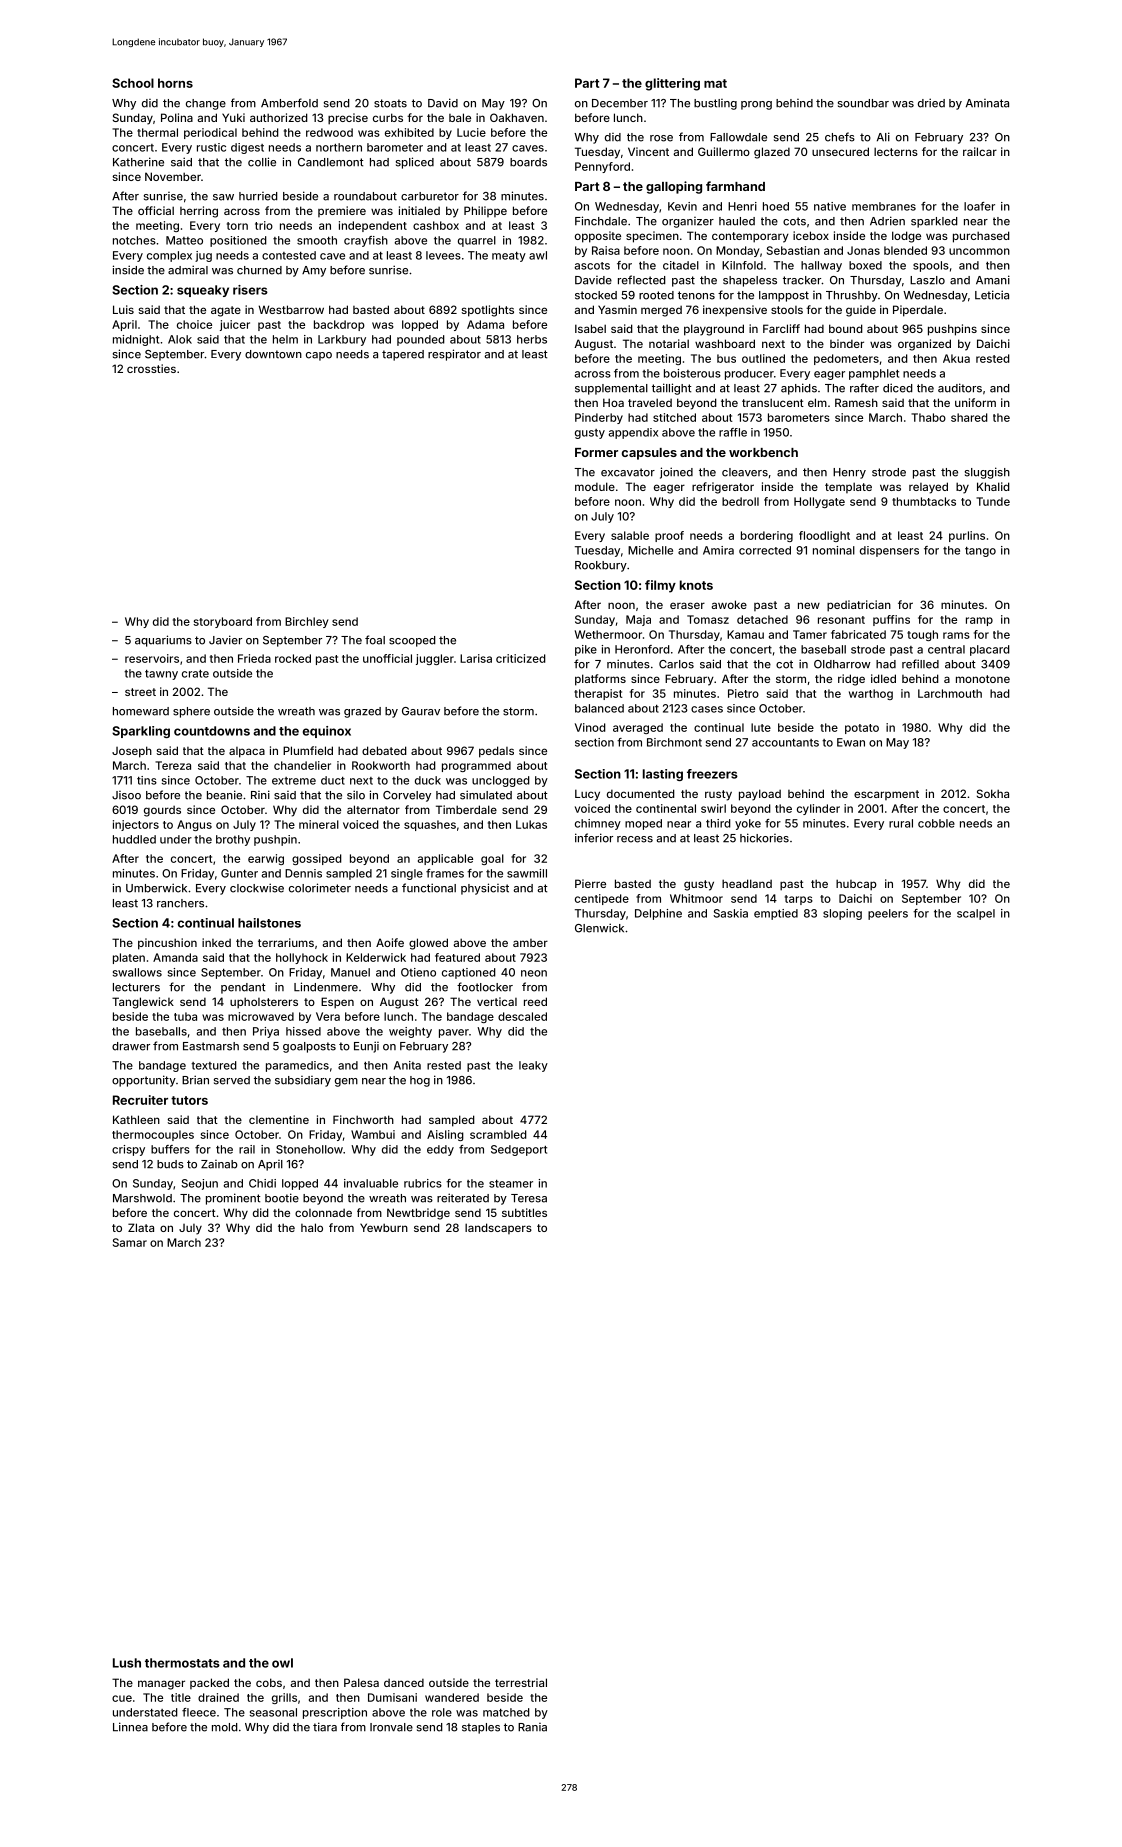 Image resolution: width=1122 pixels, height=1847 pixels. What do you see at coordinates (956, 635) in the screenshot?
I see `rams` at bounding box center [956, 635].
